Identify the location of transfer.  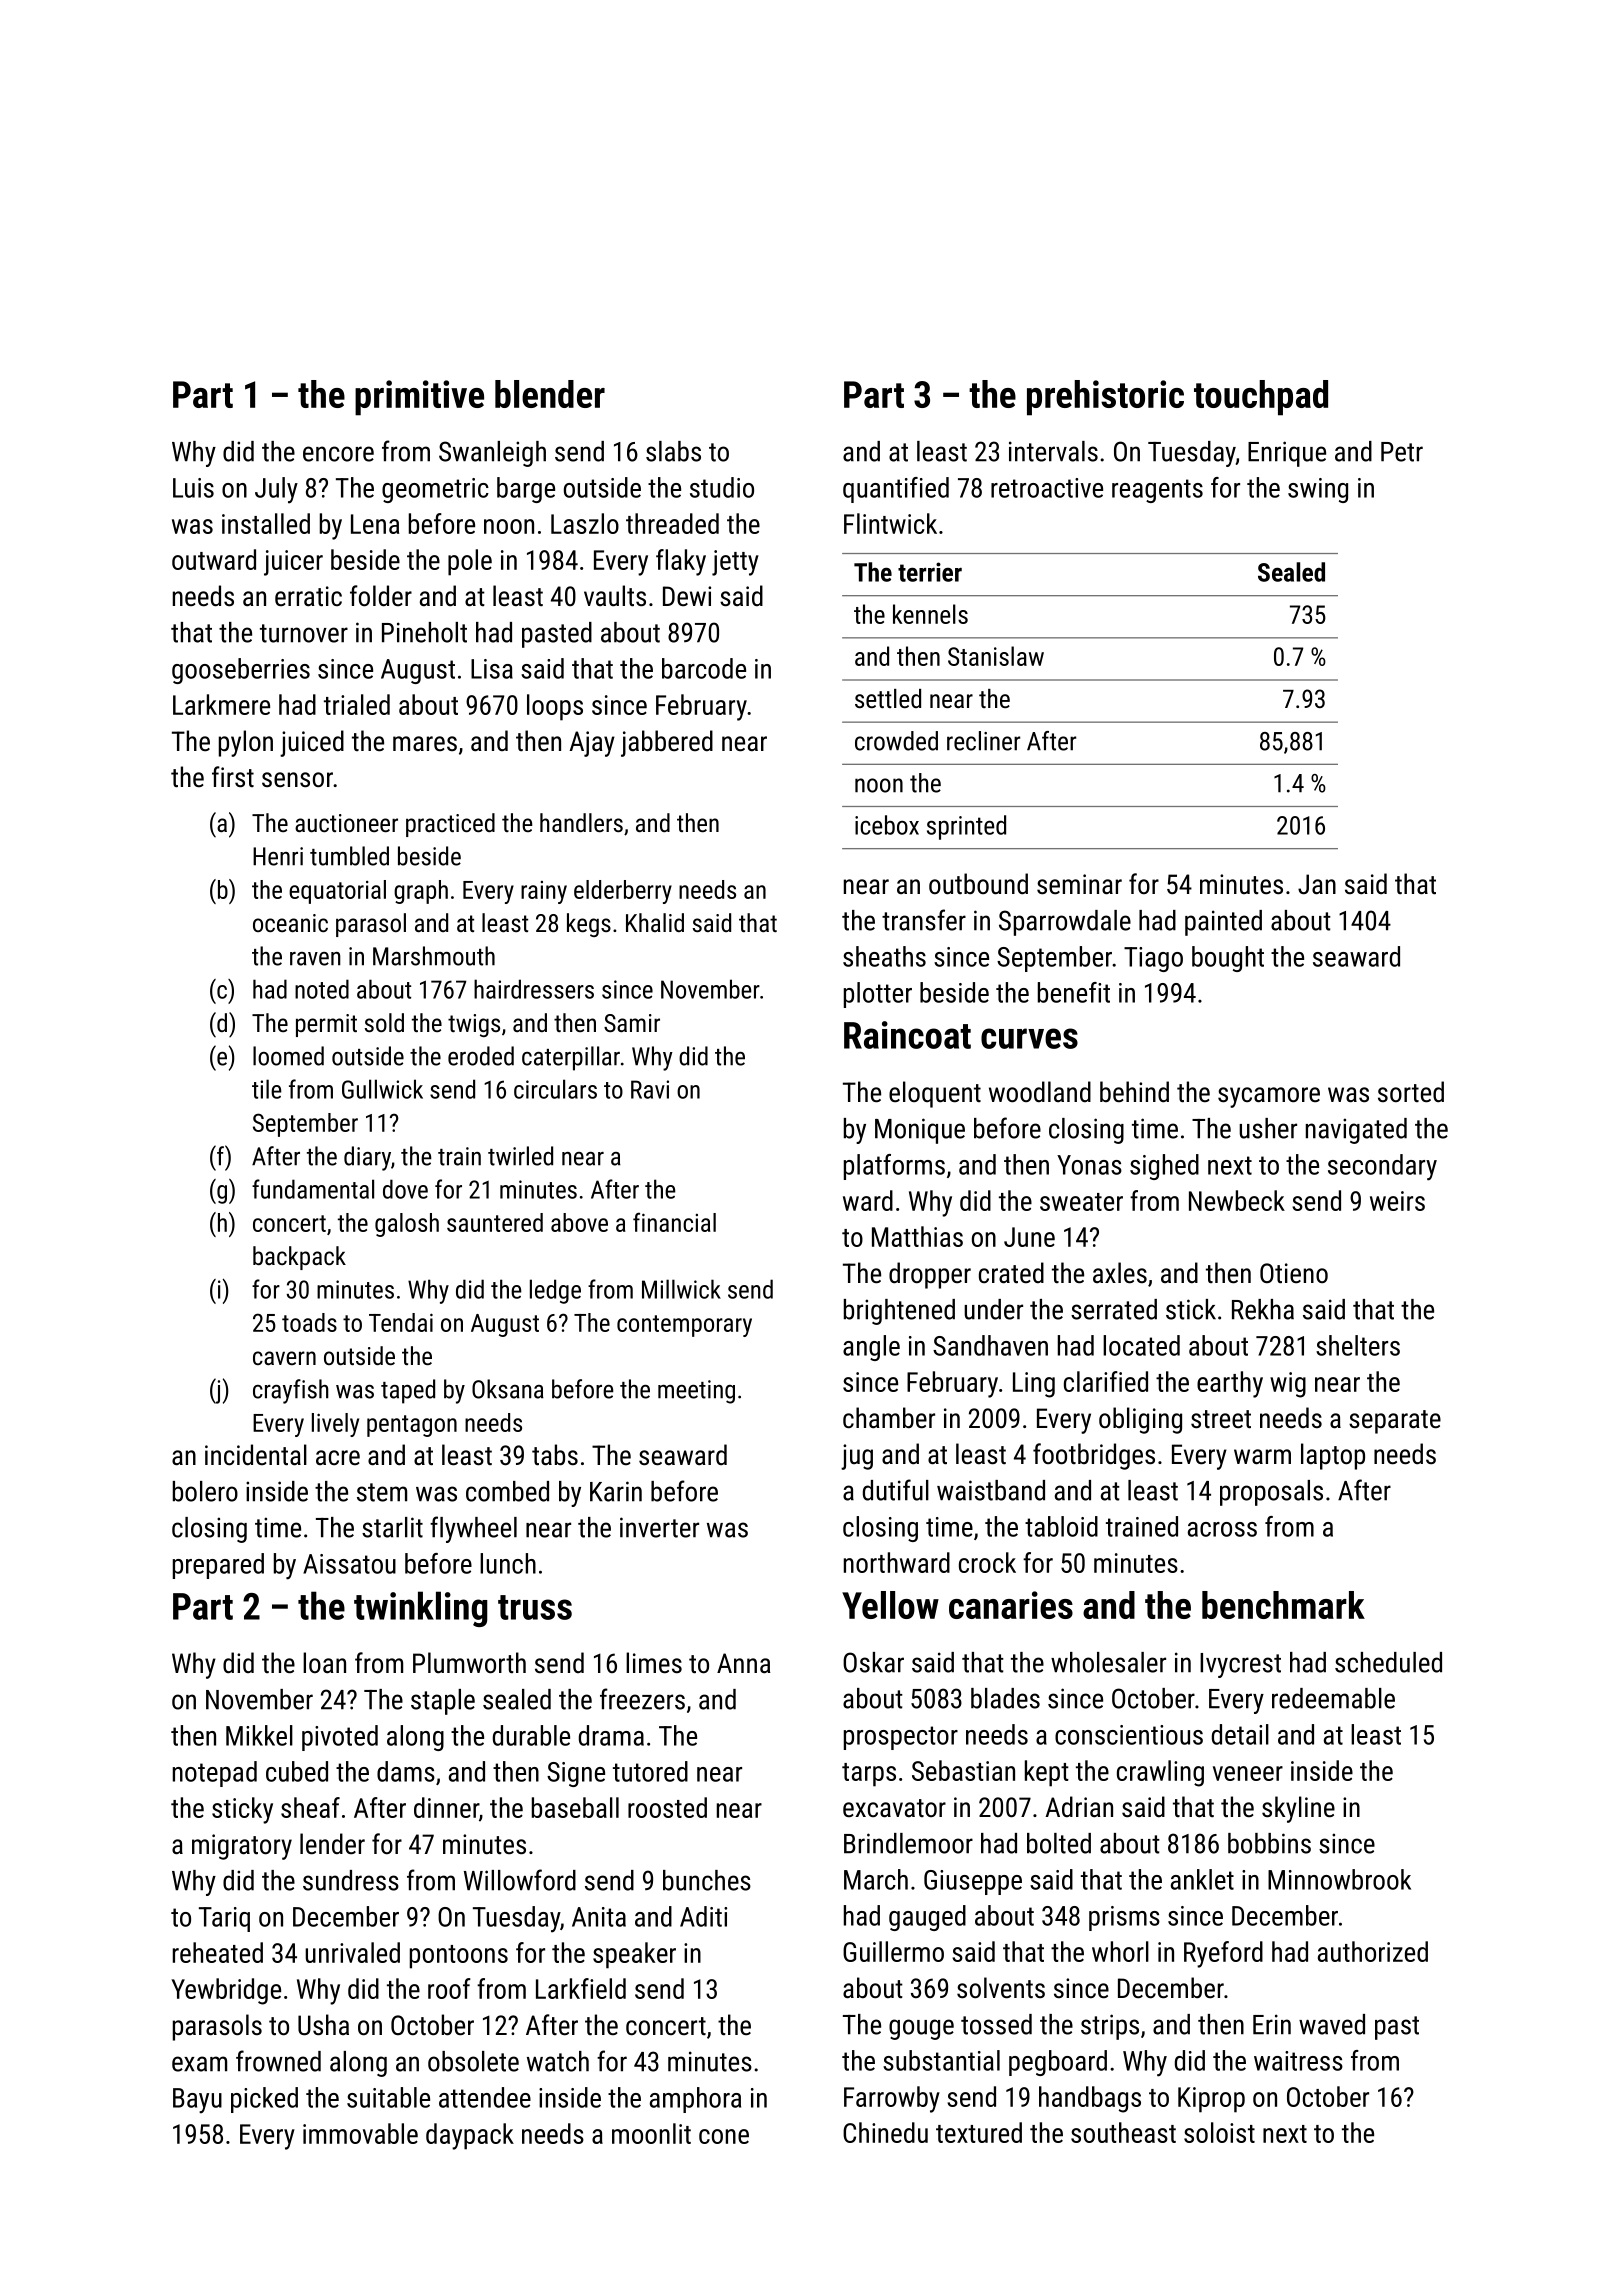
(924, 920).
